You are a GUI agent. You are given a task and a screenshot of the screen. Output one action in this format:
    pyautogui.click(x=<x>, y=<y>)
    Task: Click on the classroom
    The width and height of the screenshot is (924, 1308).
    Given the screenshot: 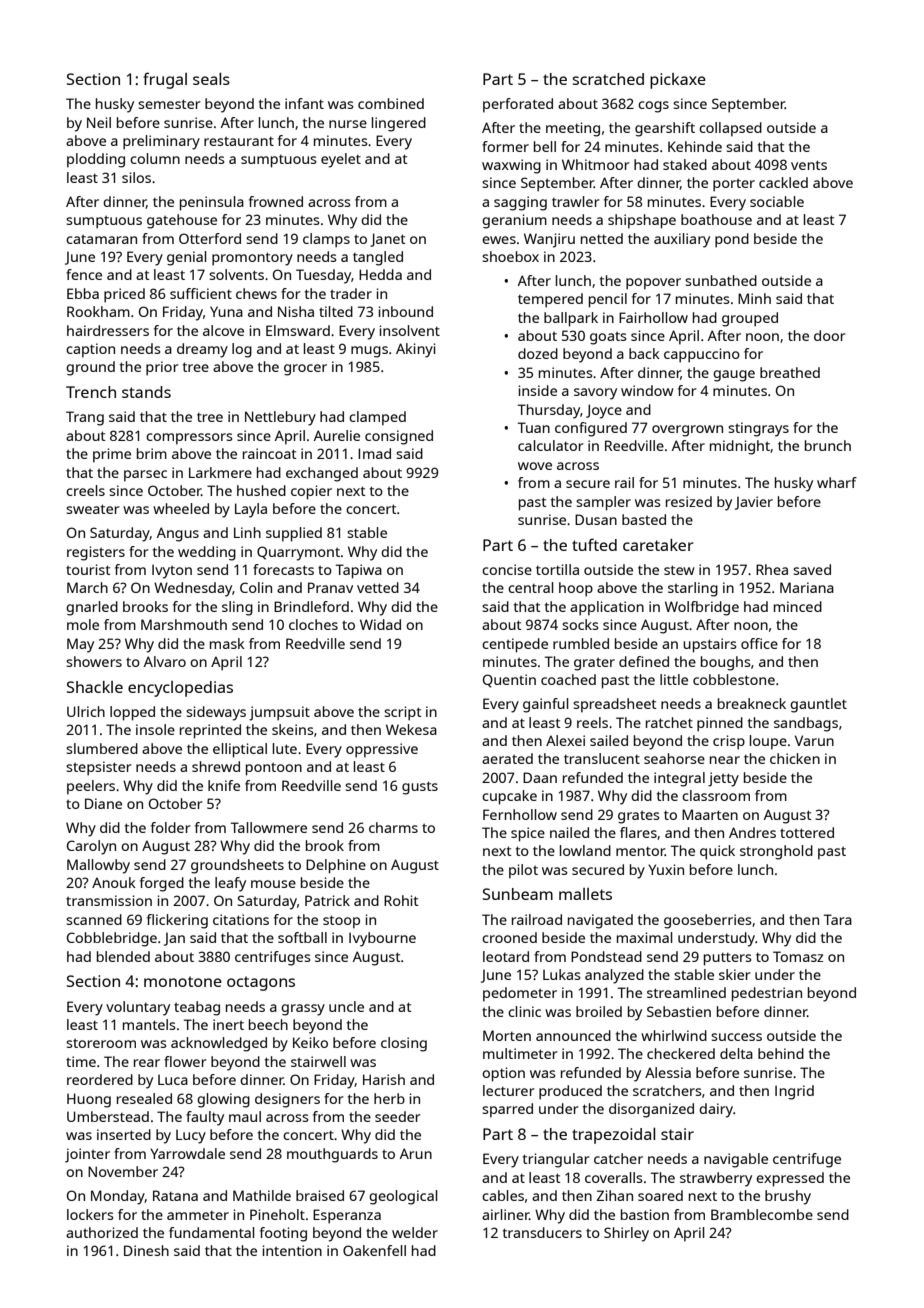 What is the action you would take?
    pyautogui.click(x=716, y=795)
